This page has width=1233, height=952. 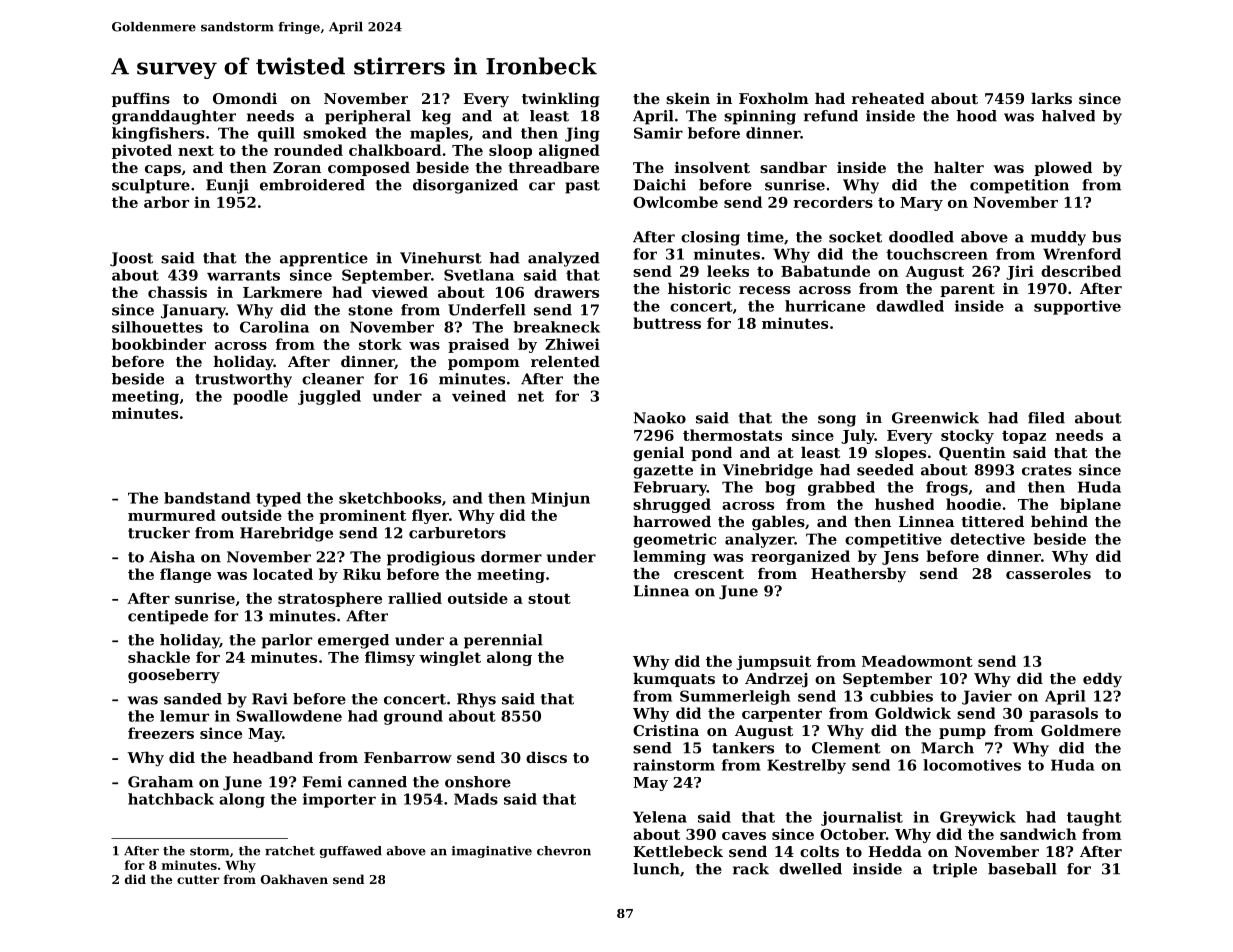 I want to click on Aisha, so click(x=172, y=557).
